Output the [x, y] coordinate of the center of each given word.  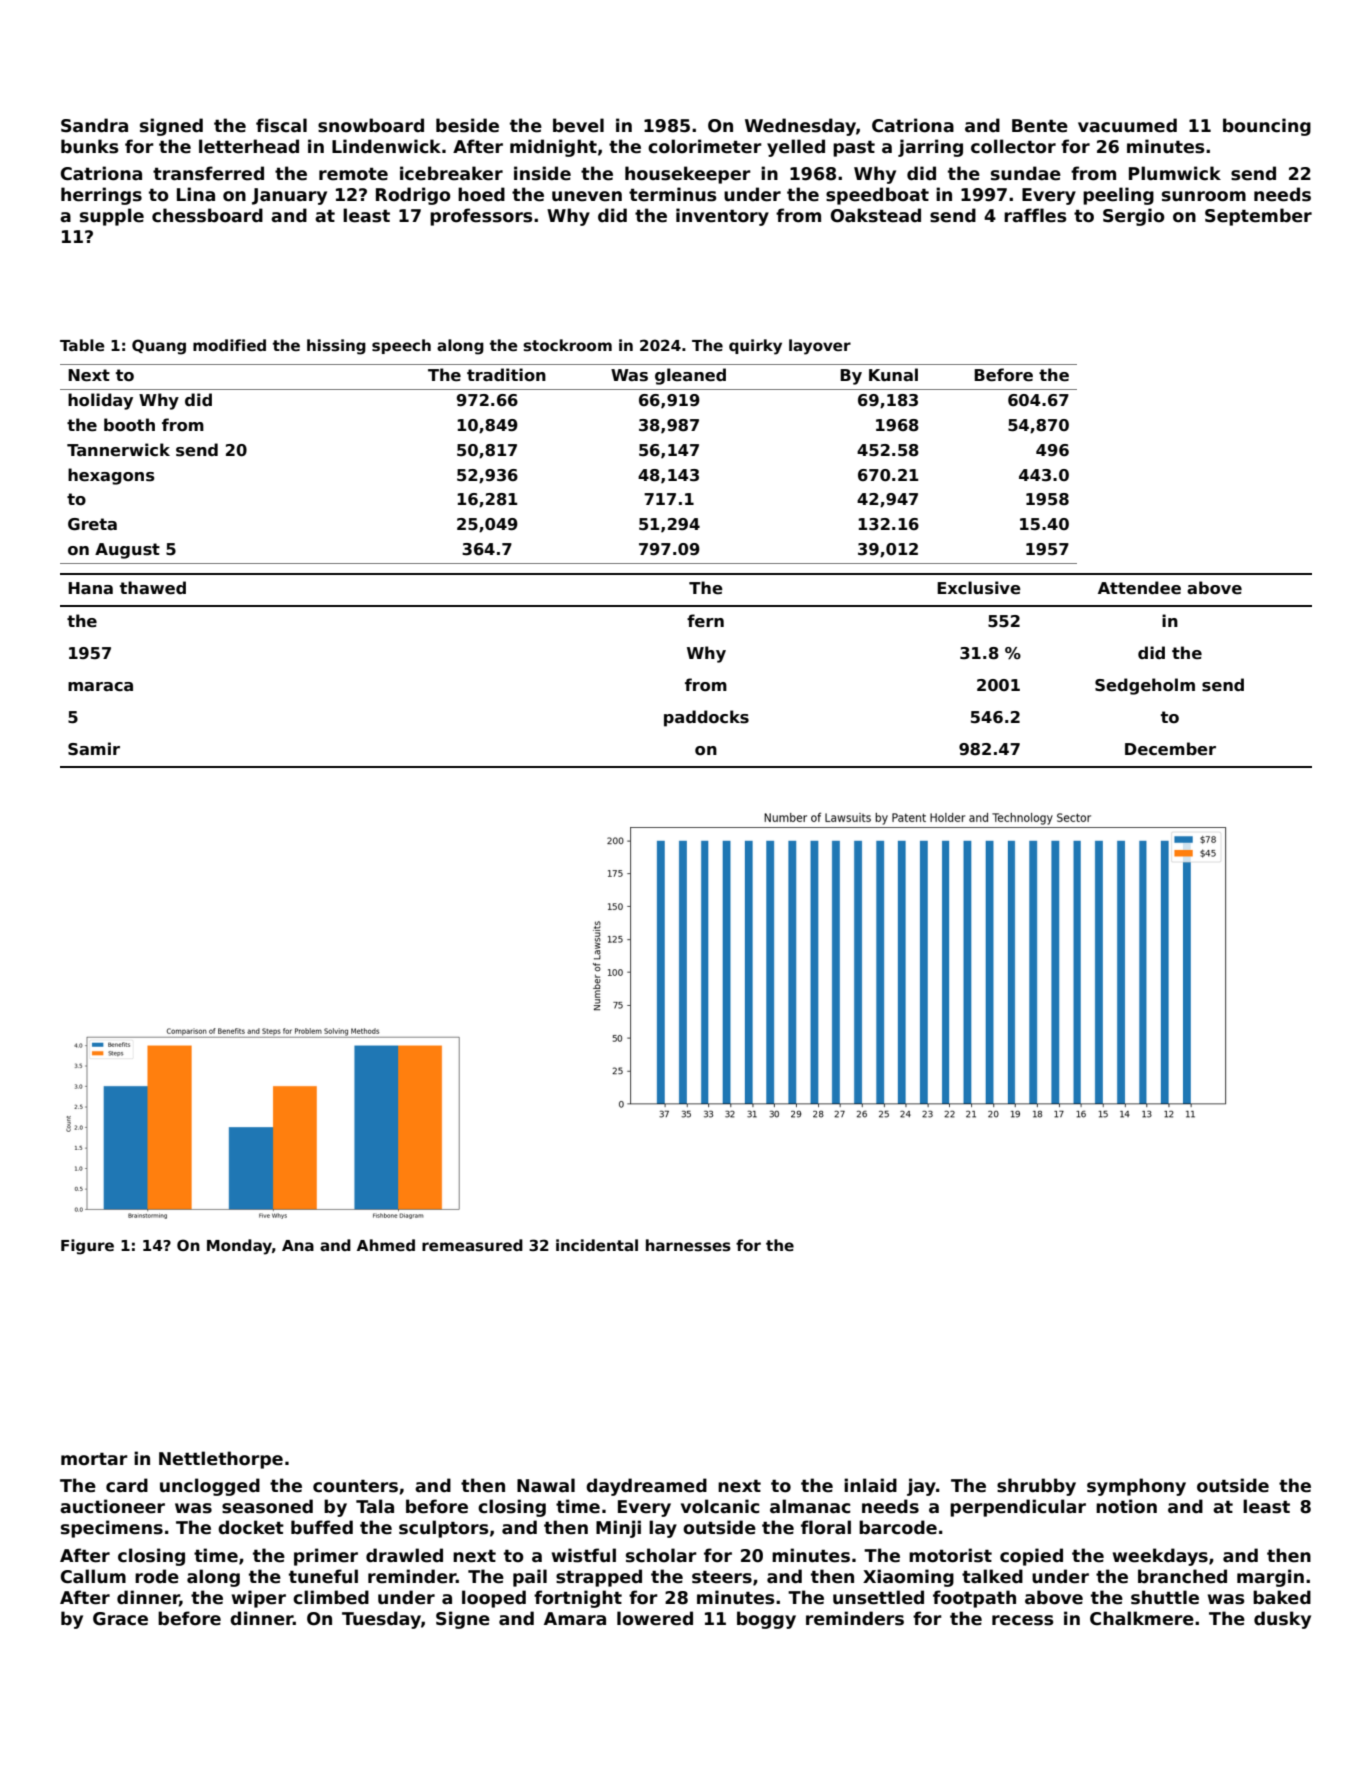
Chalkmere [1142, 1618]
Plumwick [1175, 173]
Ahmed [386, 1245]
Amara [575, 1619]
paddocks [706, 718]
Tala [375, 1506]
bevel [578, 125]
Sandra [94, 125]
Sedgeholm [1145, 686]
